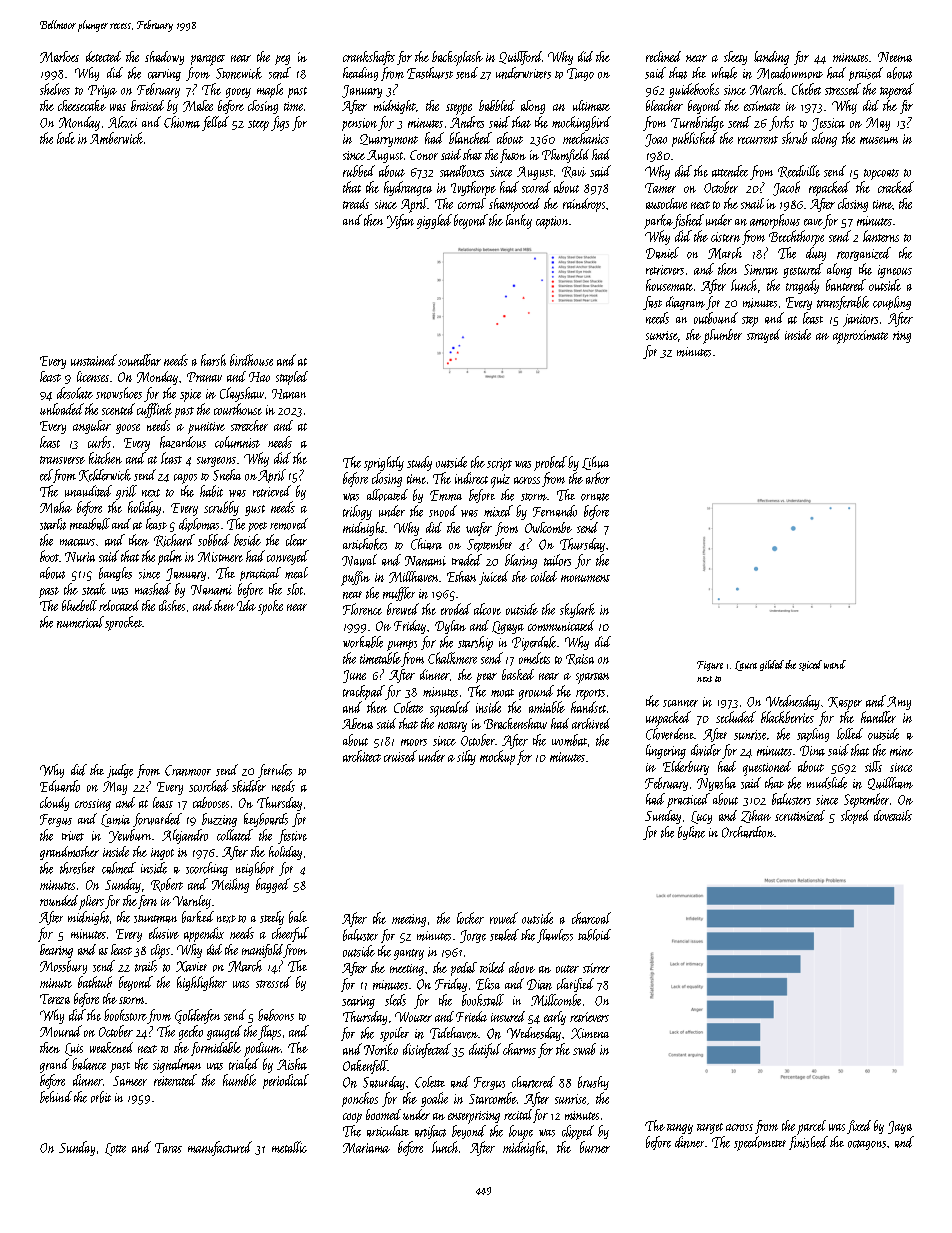 This page has height=1233, width=952. I want to click on byline, so click(691, 833).
